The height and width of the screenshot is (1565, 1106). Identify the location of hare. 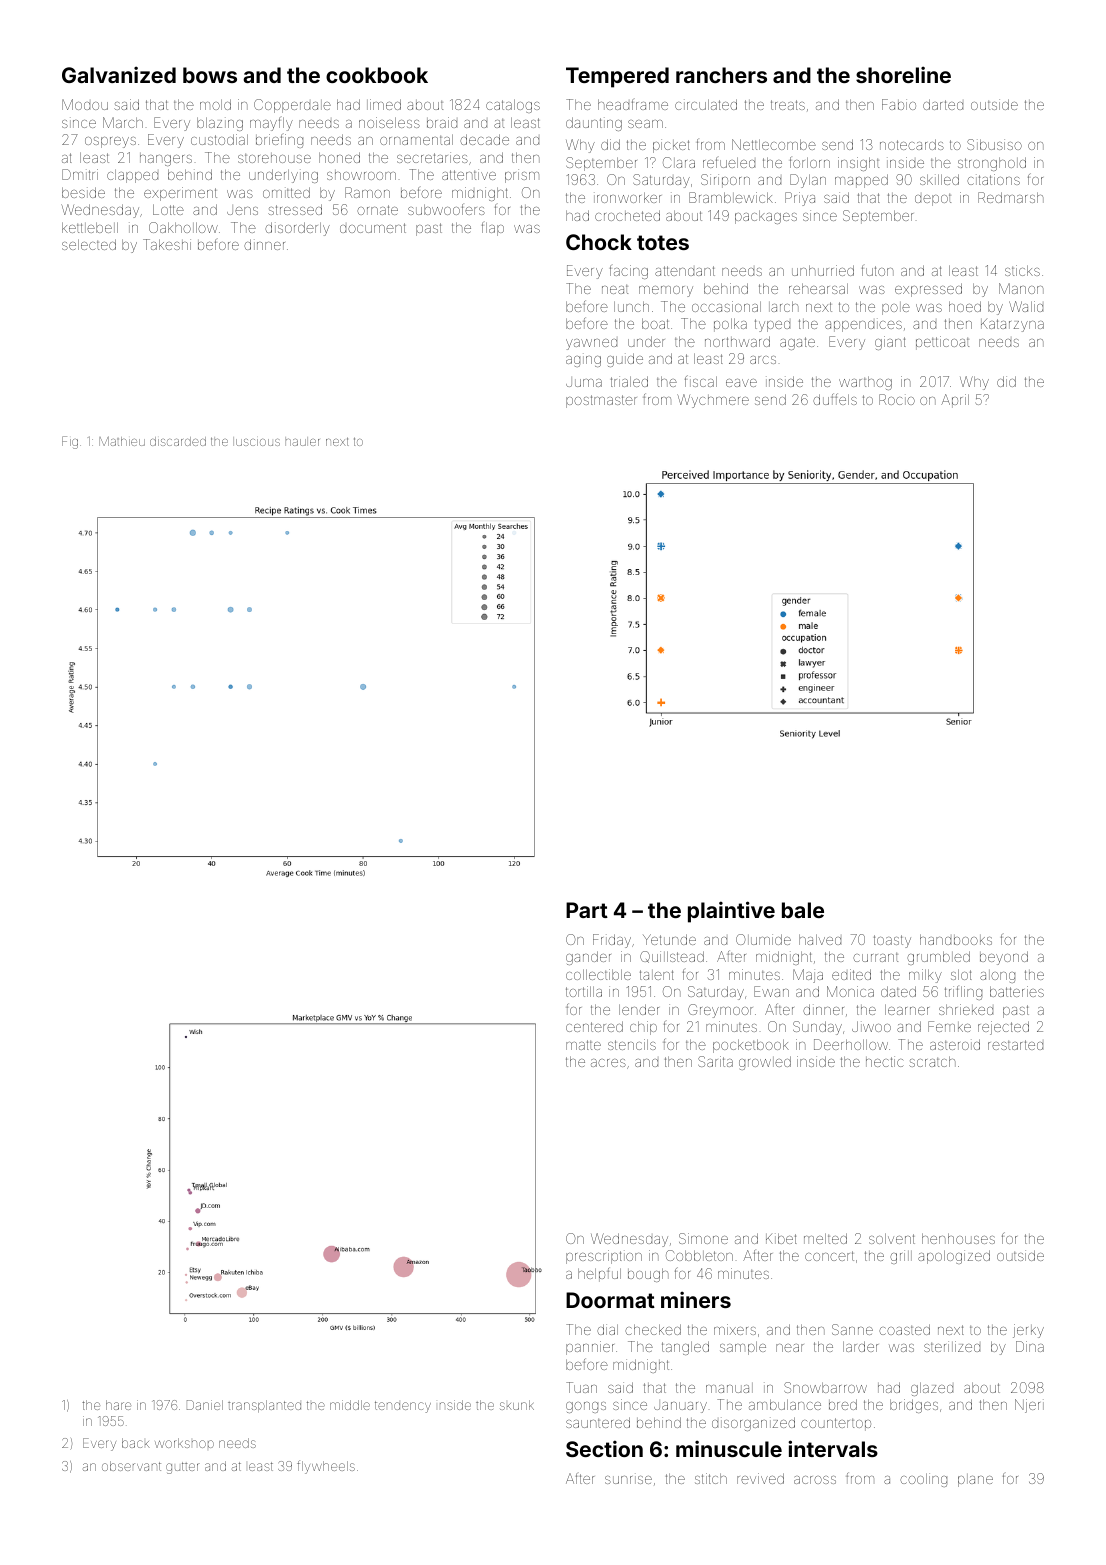
(118, 1405).
